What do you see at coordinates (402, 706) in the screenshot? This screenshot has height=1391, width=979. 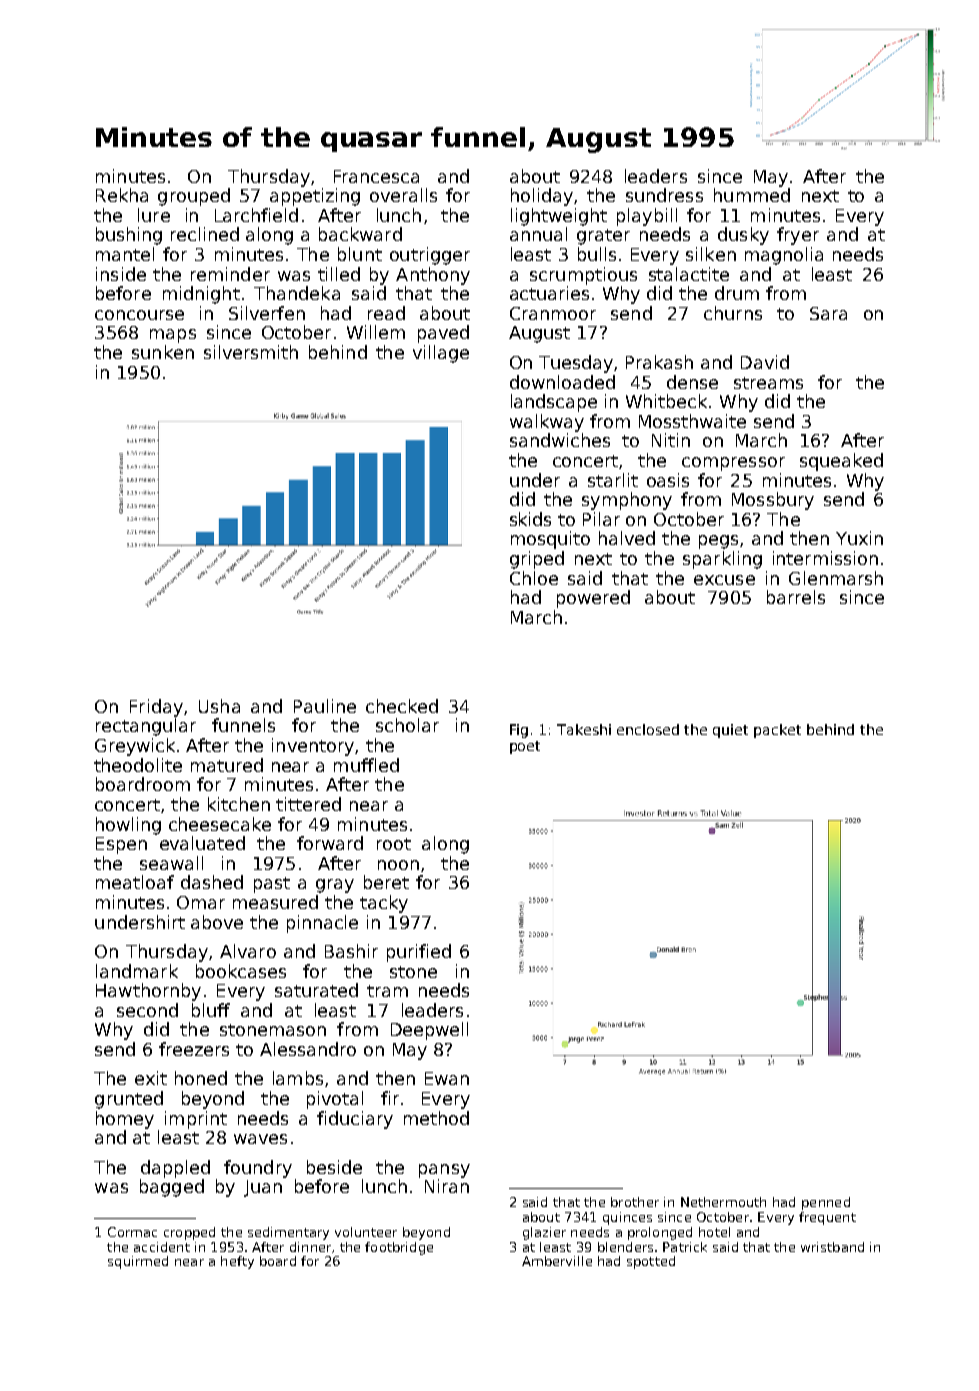 I see `checked` at bounding box center [402, 706].
